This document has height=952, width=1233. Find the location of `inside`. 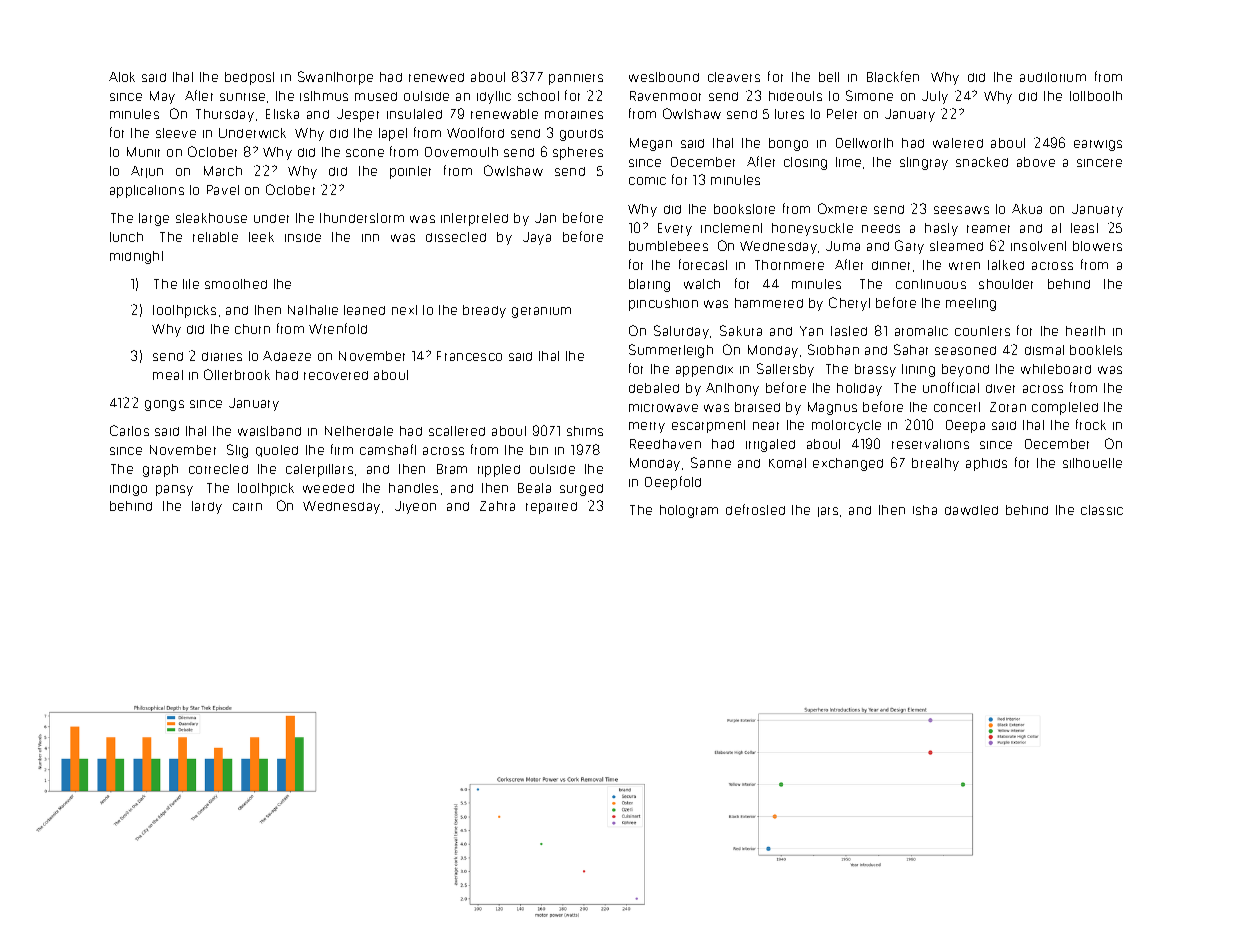

inside is located at coordinates (303, 237).
